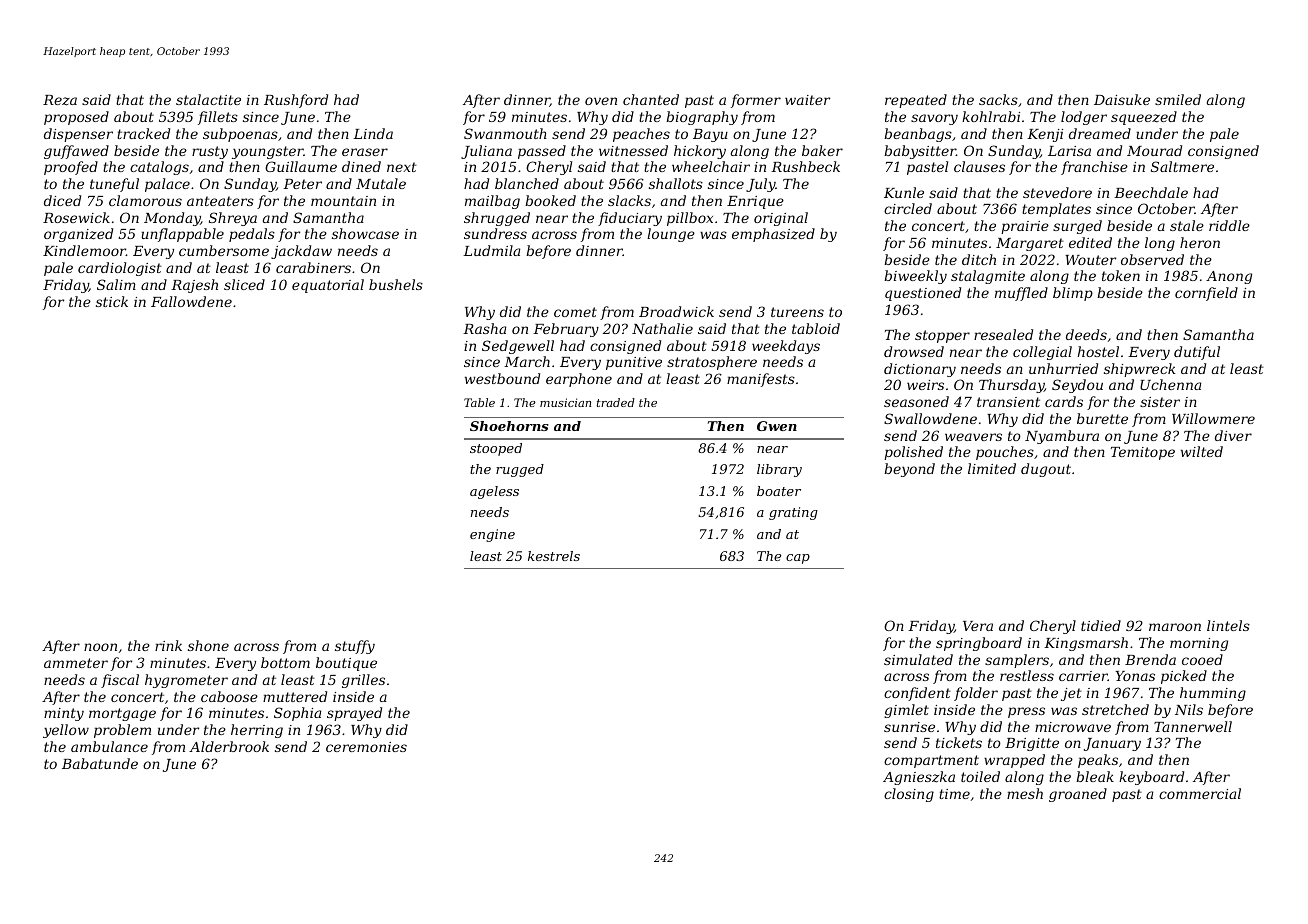 The height and width of the page is (924, 1308). What do you see at coordinates (494, 492) in the page?
I see `ageless` at bounding box center [494, 492].
